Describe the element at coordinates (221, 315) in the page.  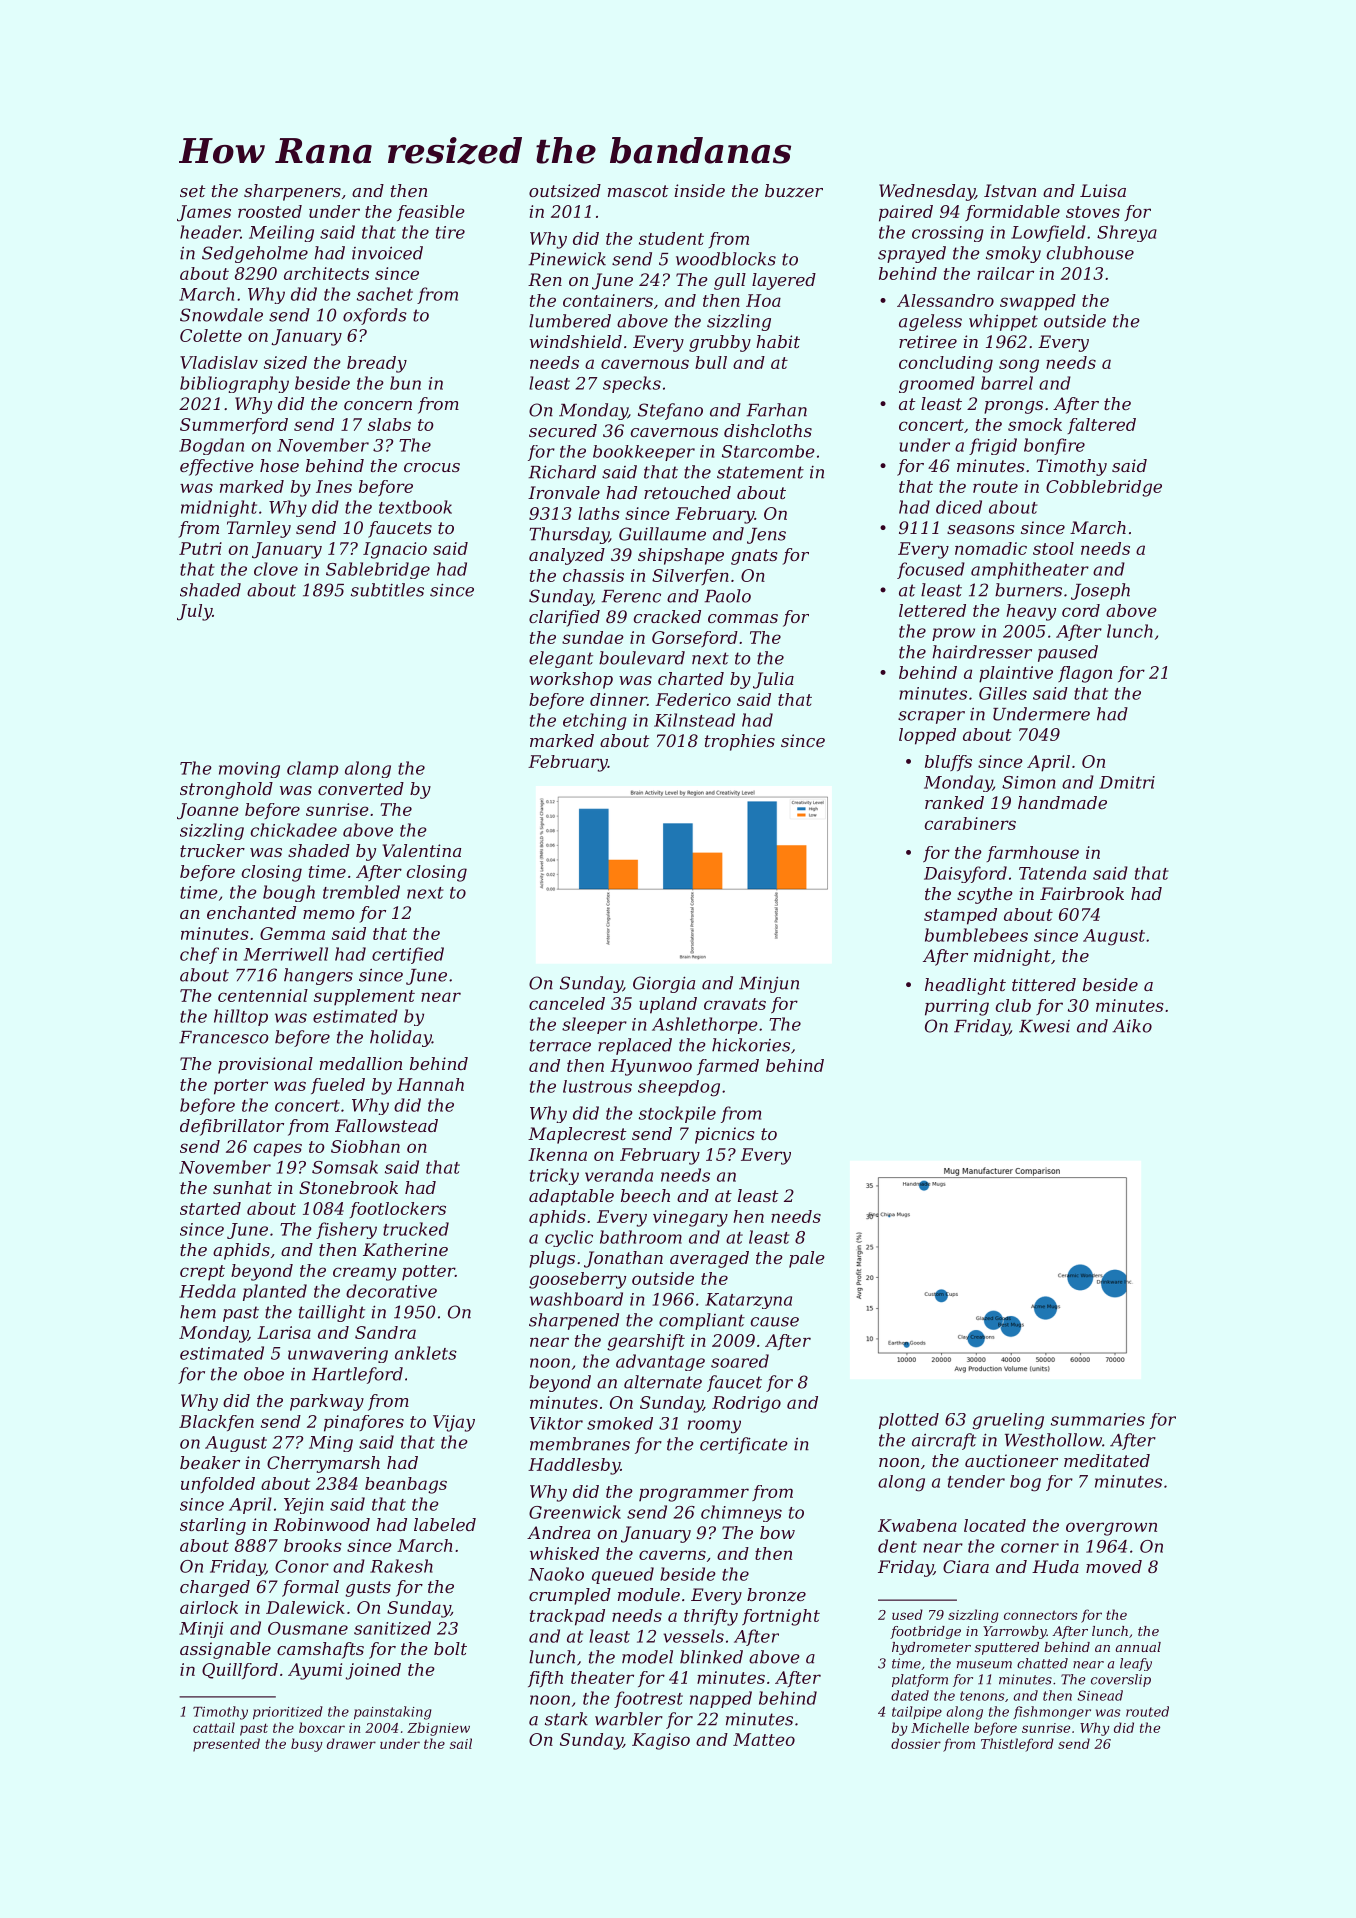
I see `Snowdale` at that location.
